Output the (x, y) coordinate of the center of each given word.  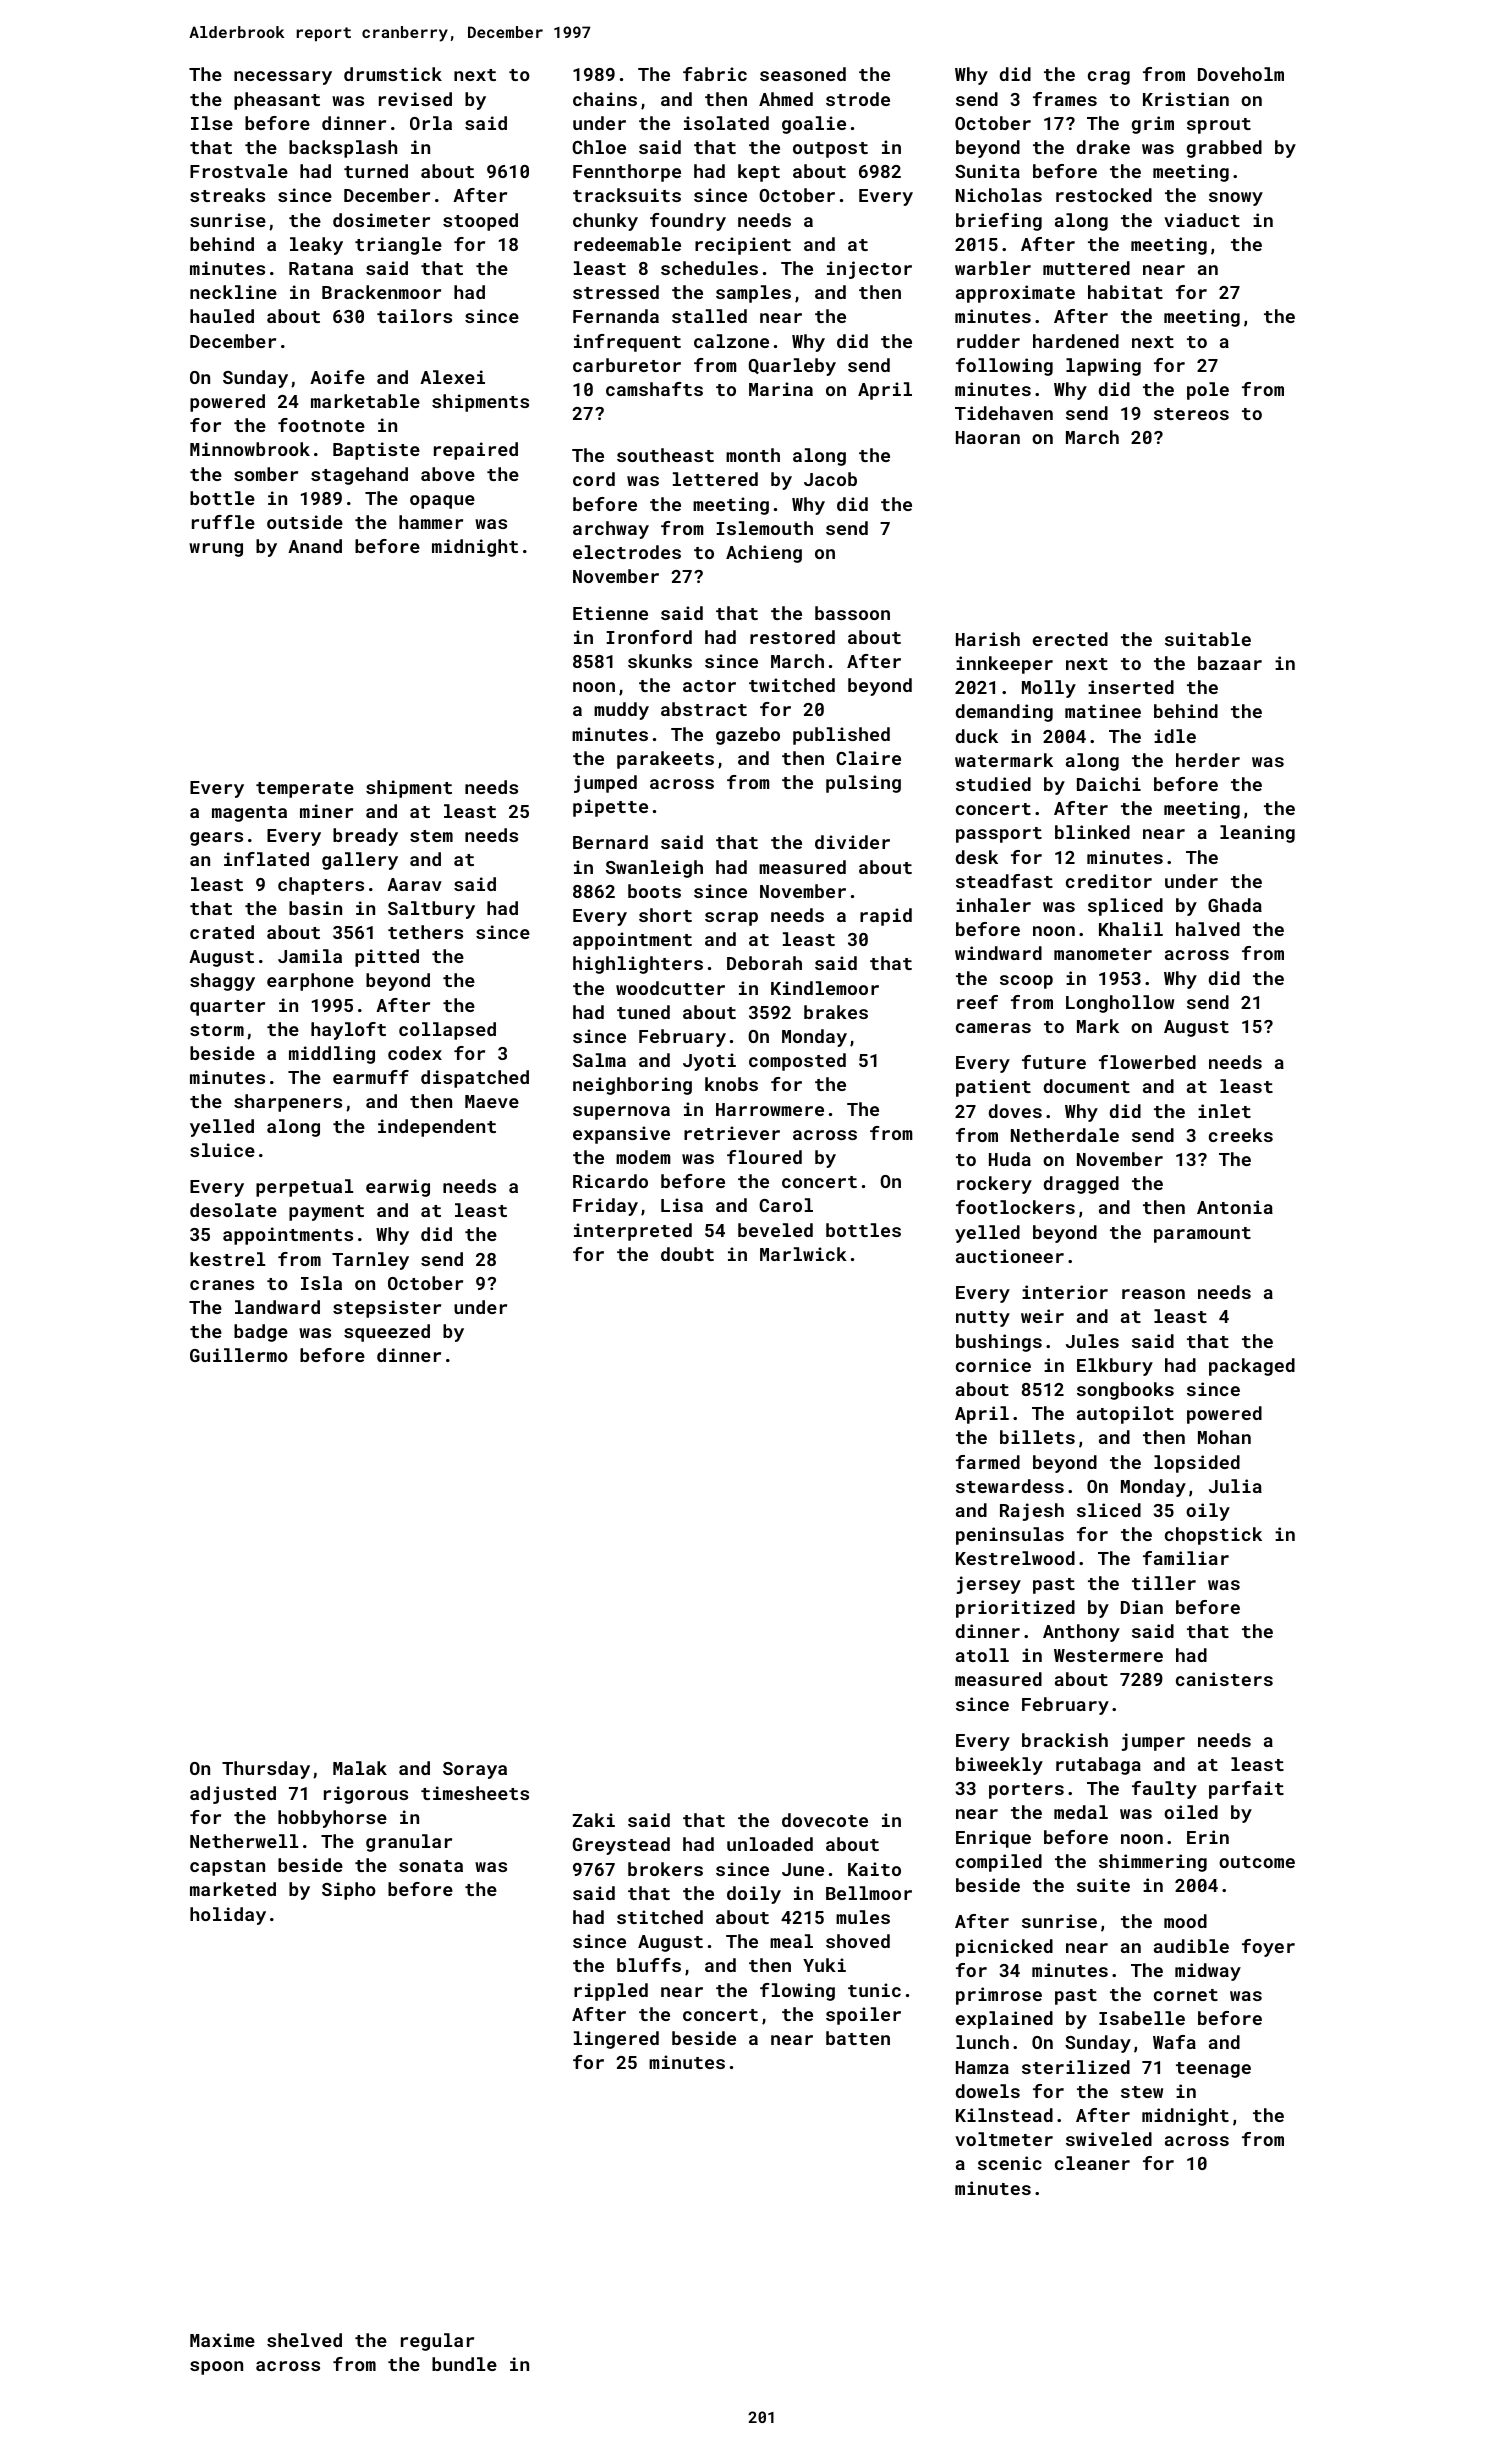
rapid (886, 917)
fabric (715, 74)
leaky (316, 246)
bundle (464, 2364)
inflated (266, 859)
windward (998, 953)
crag (1109, 78)
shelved (304, 2340)
